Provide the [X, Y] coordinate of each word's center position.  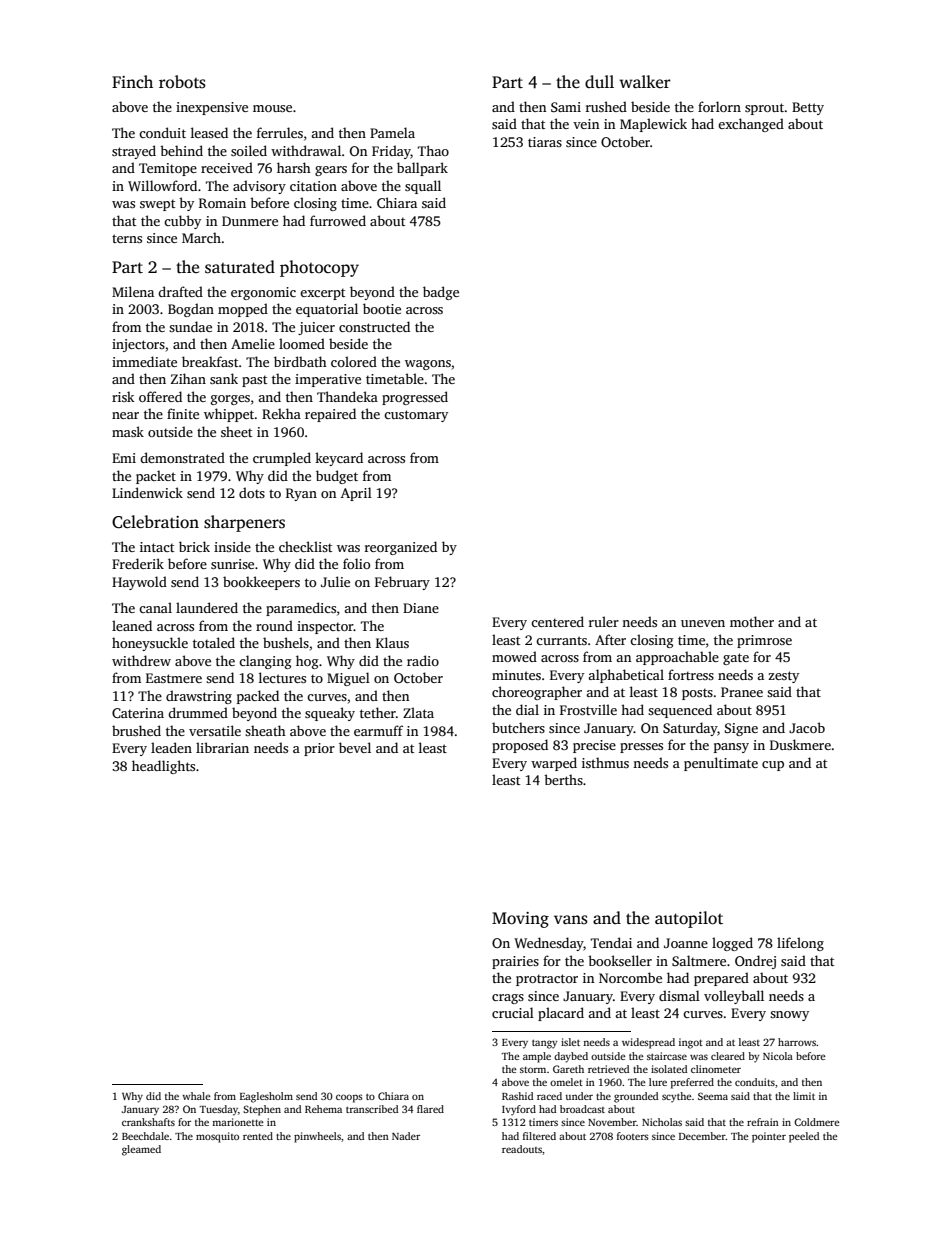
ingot [691, 1043]
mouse [272, 108]
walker [645, 81]
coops [349, 1098]
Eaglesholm [266, 1097]
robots [182, 82]
